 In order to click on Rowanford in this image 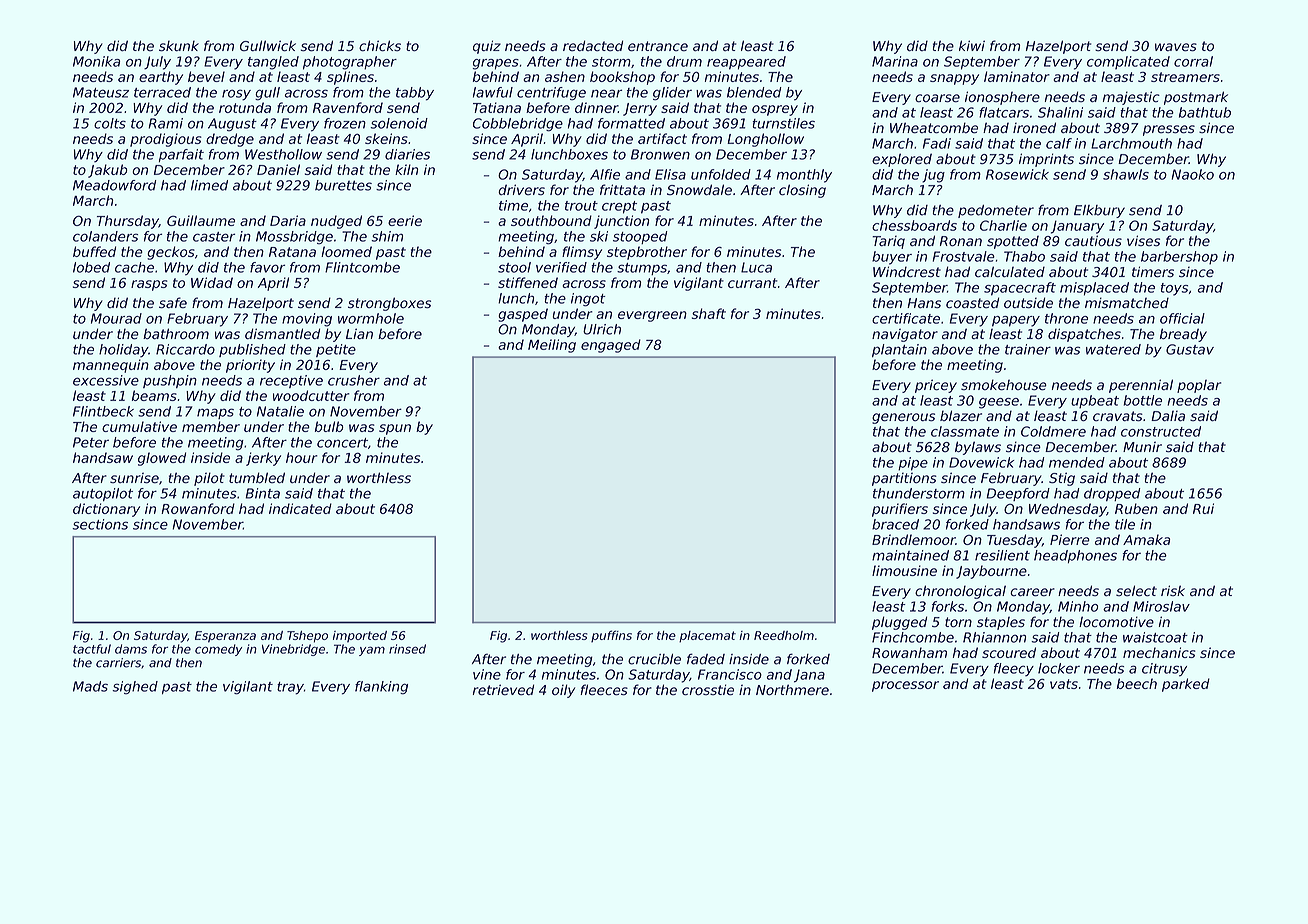, I will do `click(198, 508)`.
